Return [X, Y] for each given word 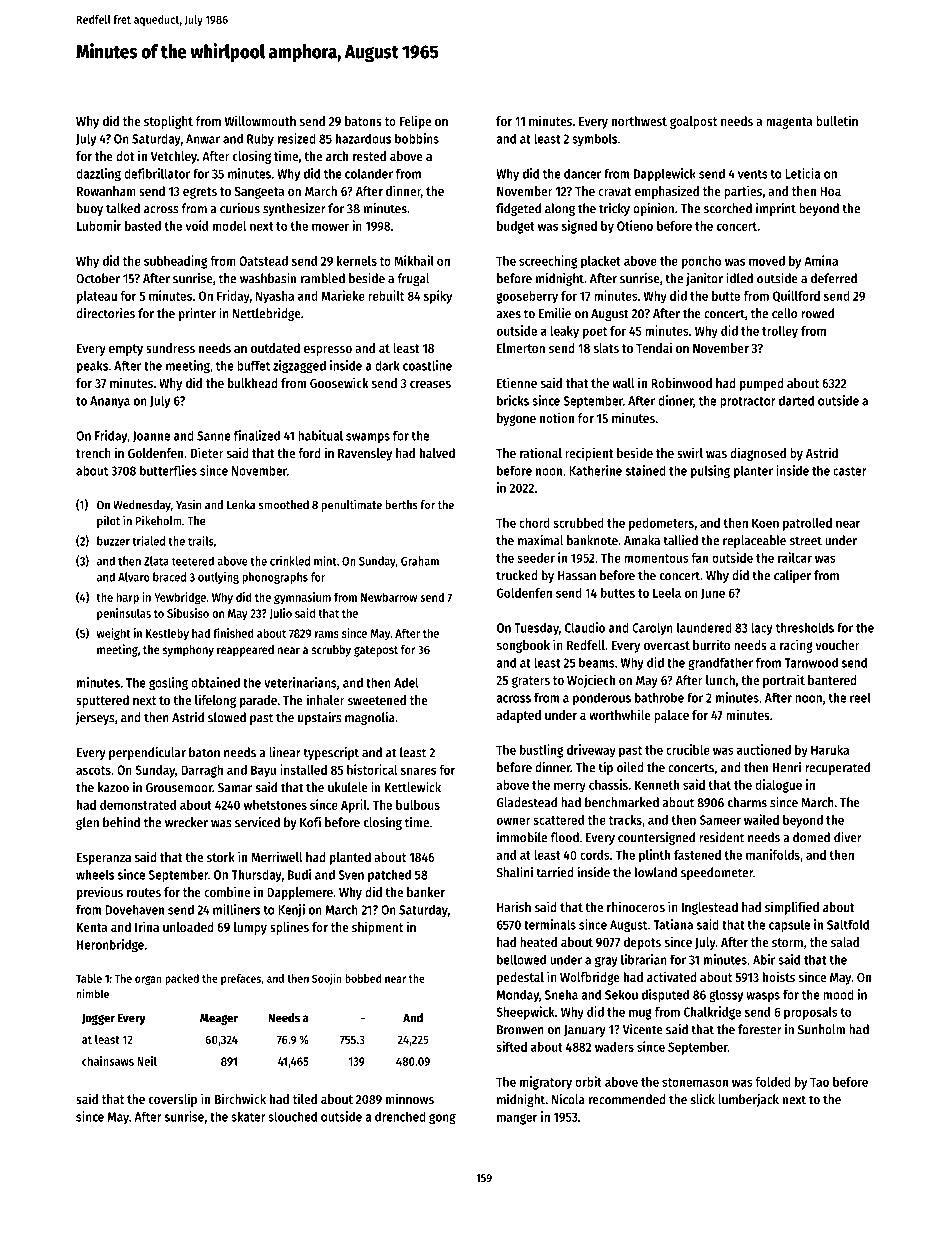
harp [128, 598]
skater [248, 1116]
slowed [227, 717]
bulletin [837, 120]
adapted [518, 716]
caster [850, 471]
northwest [639, 121]
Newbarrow [389, 597]
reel [860, 697]
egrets [200, 193]
